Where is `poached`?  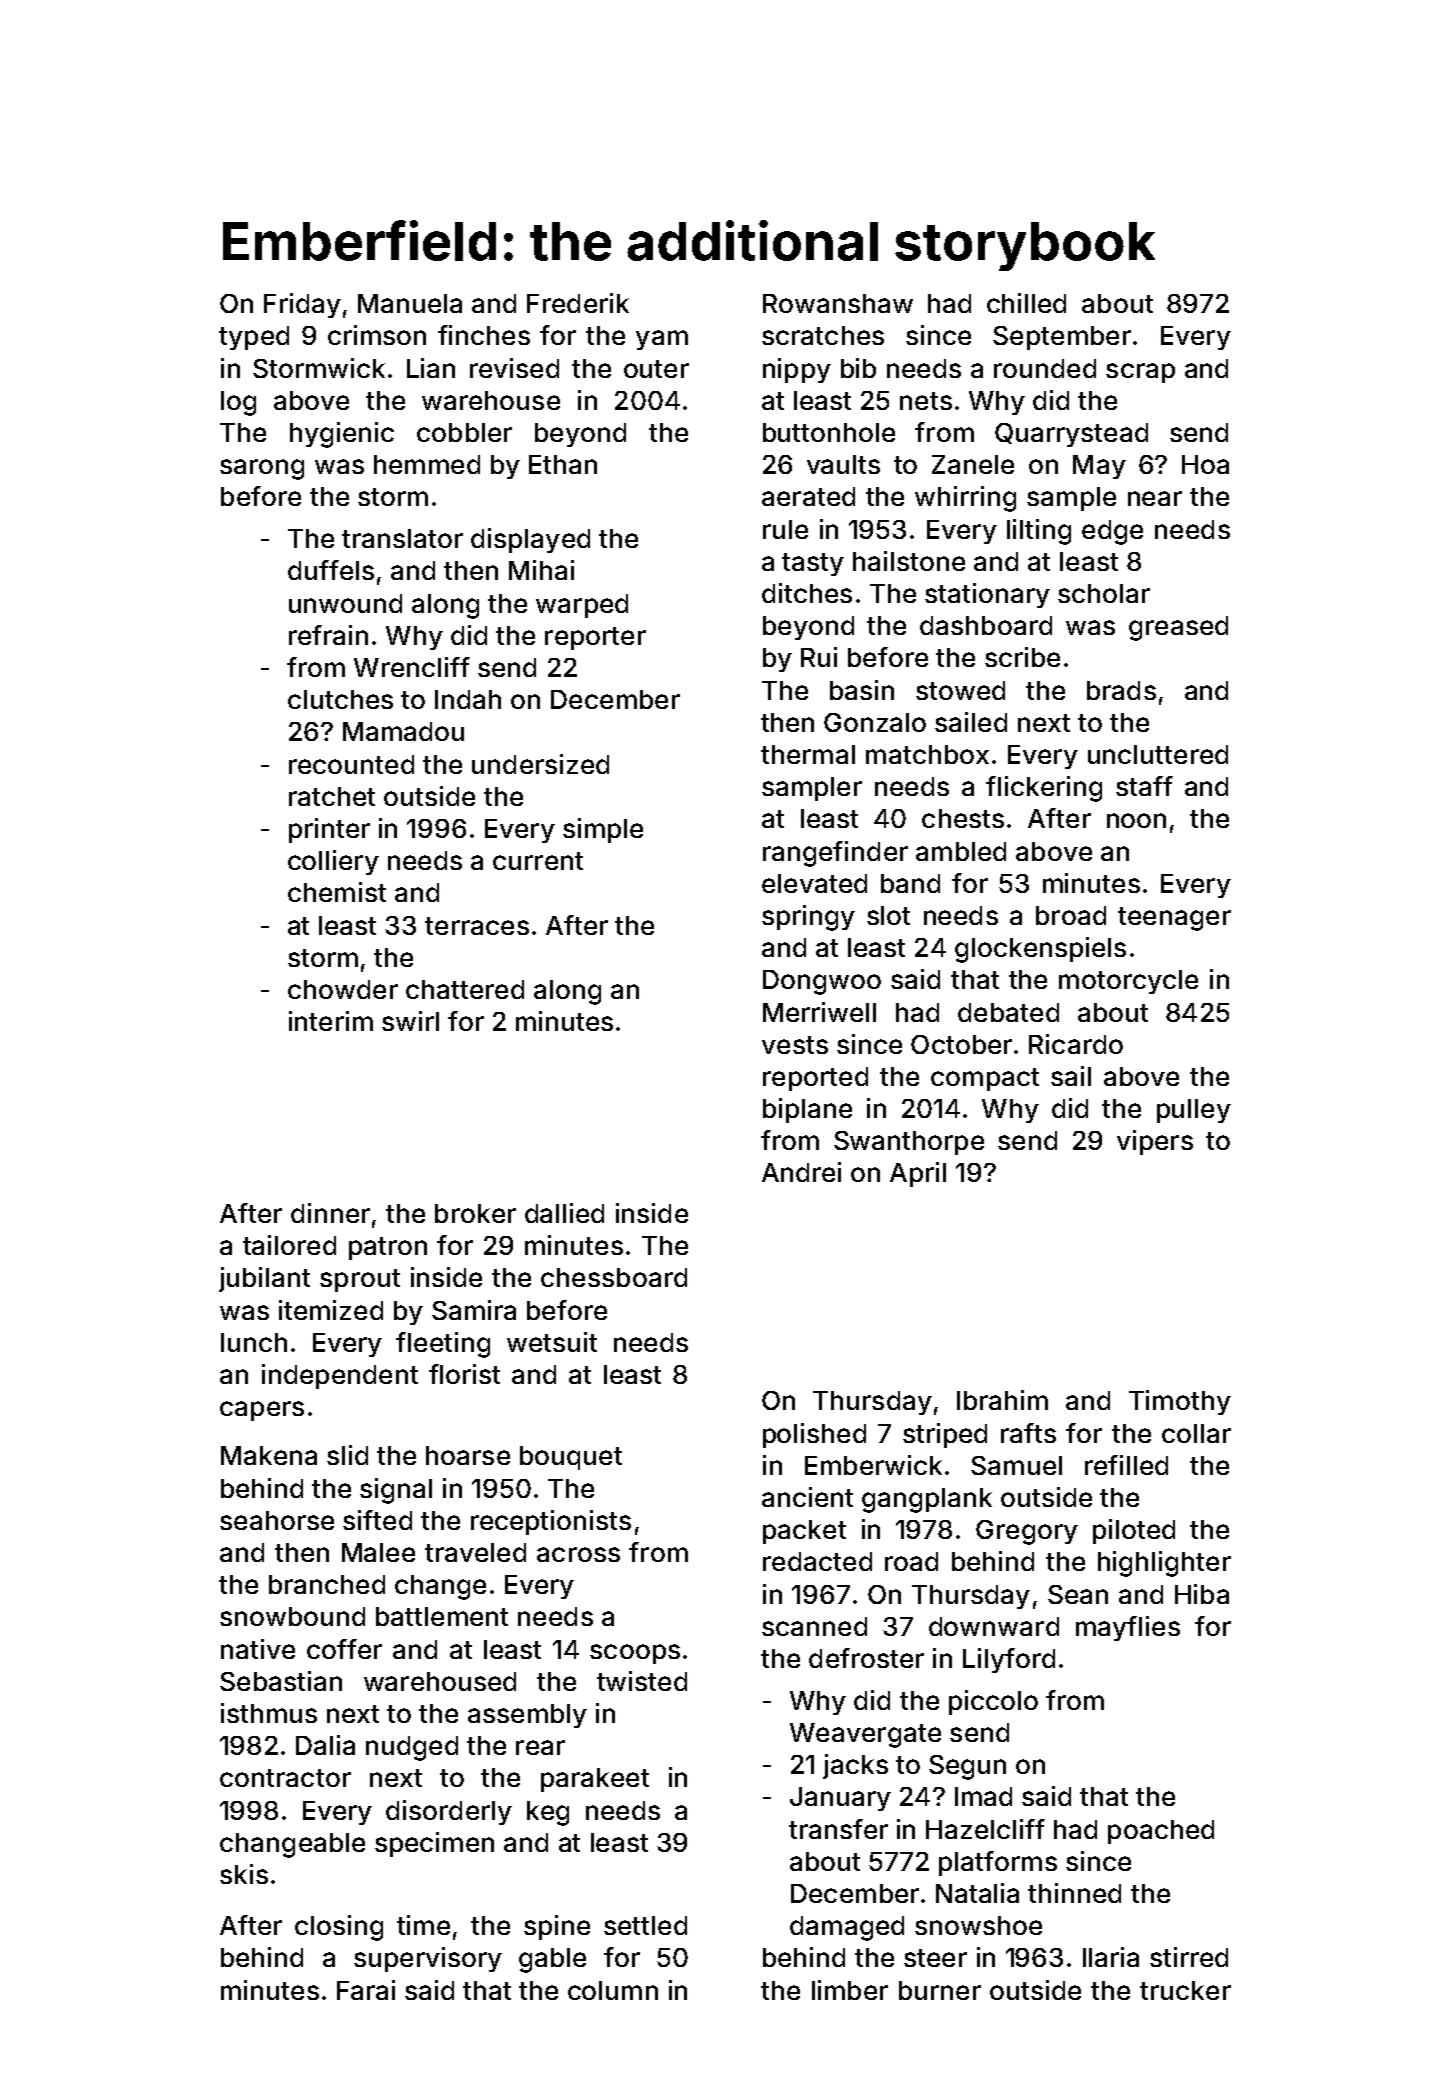
poached is located at coordinates (1161, 1832).
